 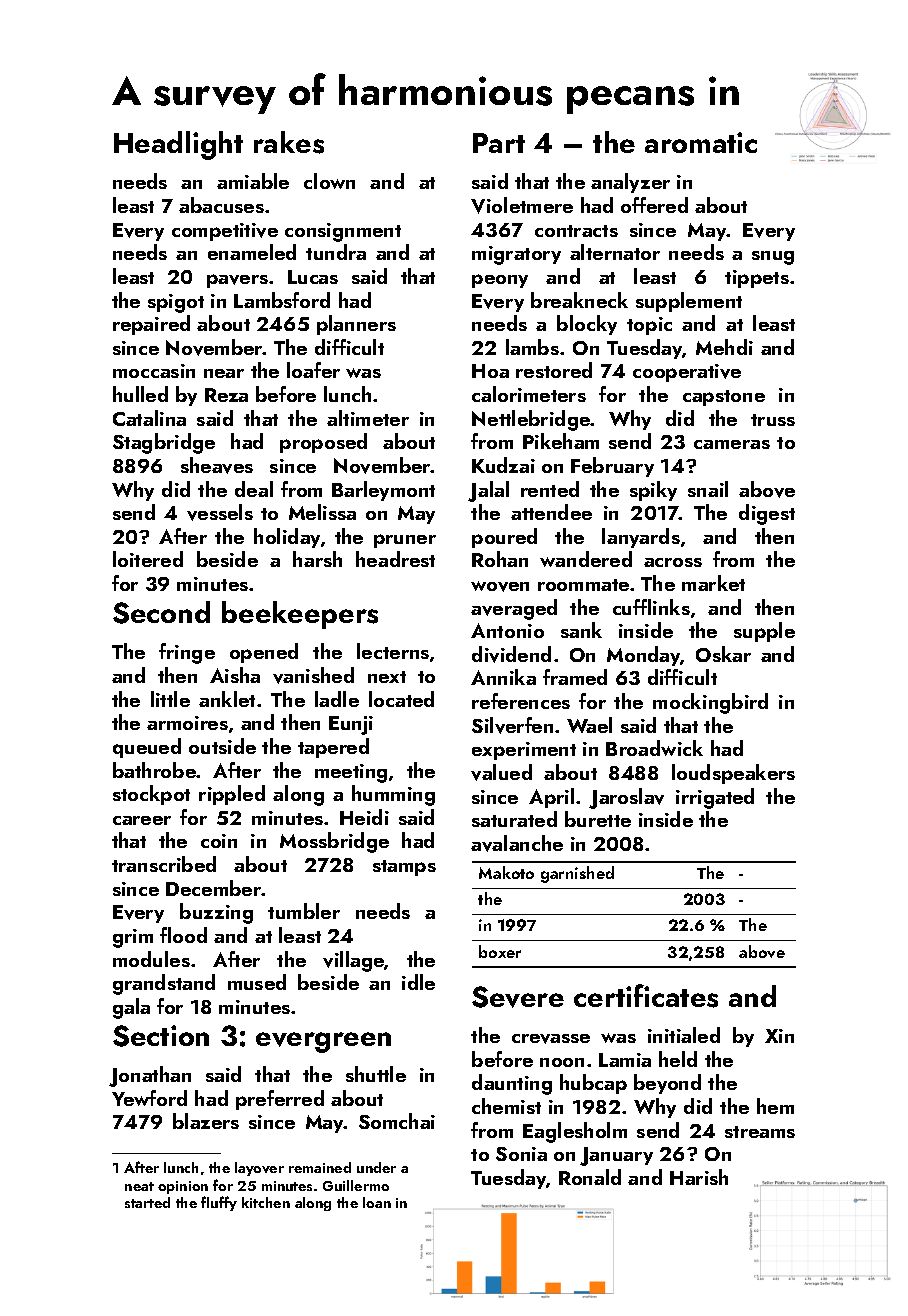 What do you see at coordinates (178, 145) in the image?
I see `Headlight` at bounding box center [178, 145].
